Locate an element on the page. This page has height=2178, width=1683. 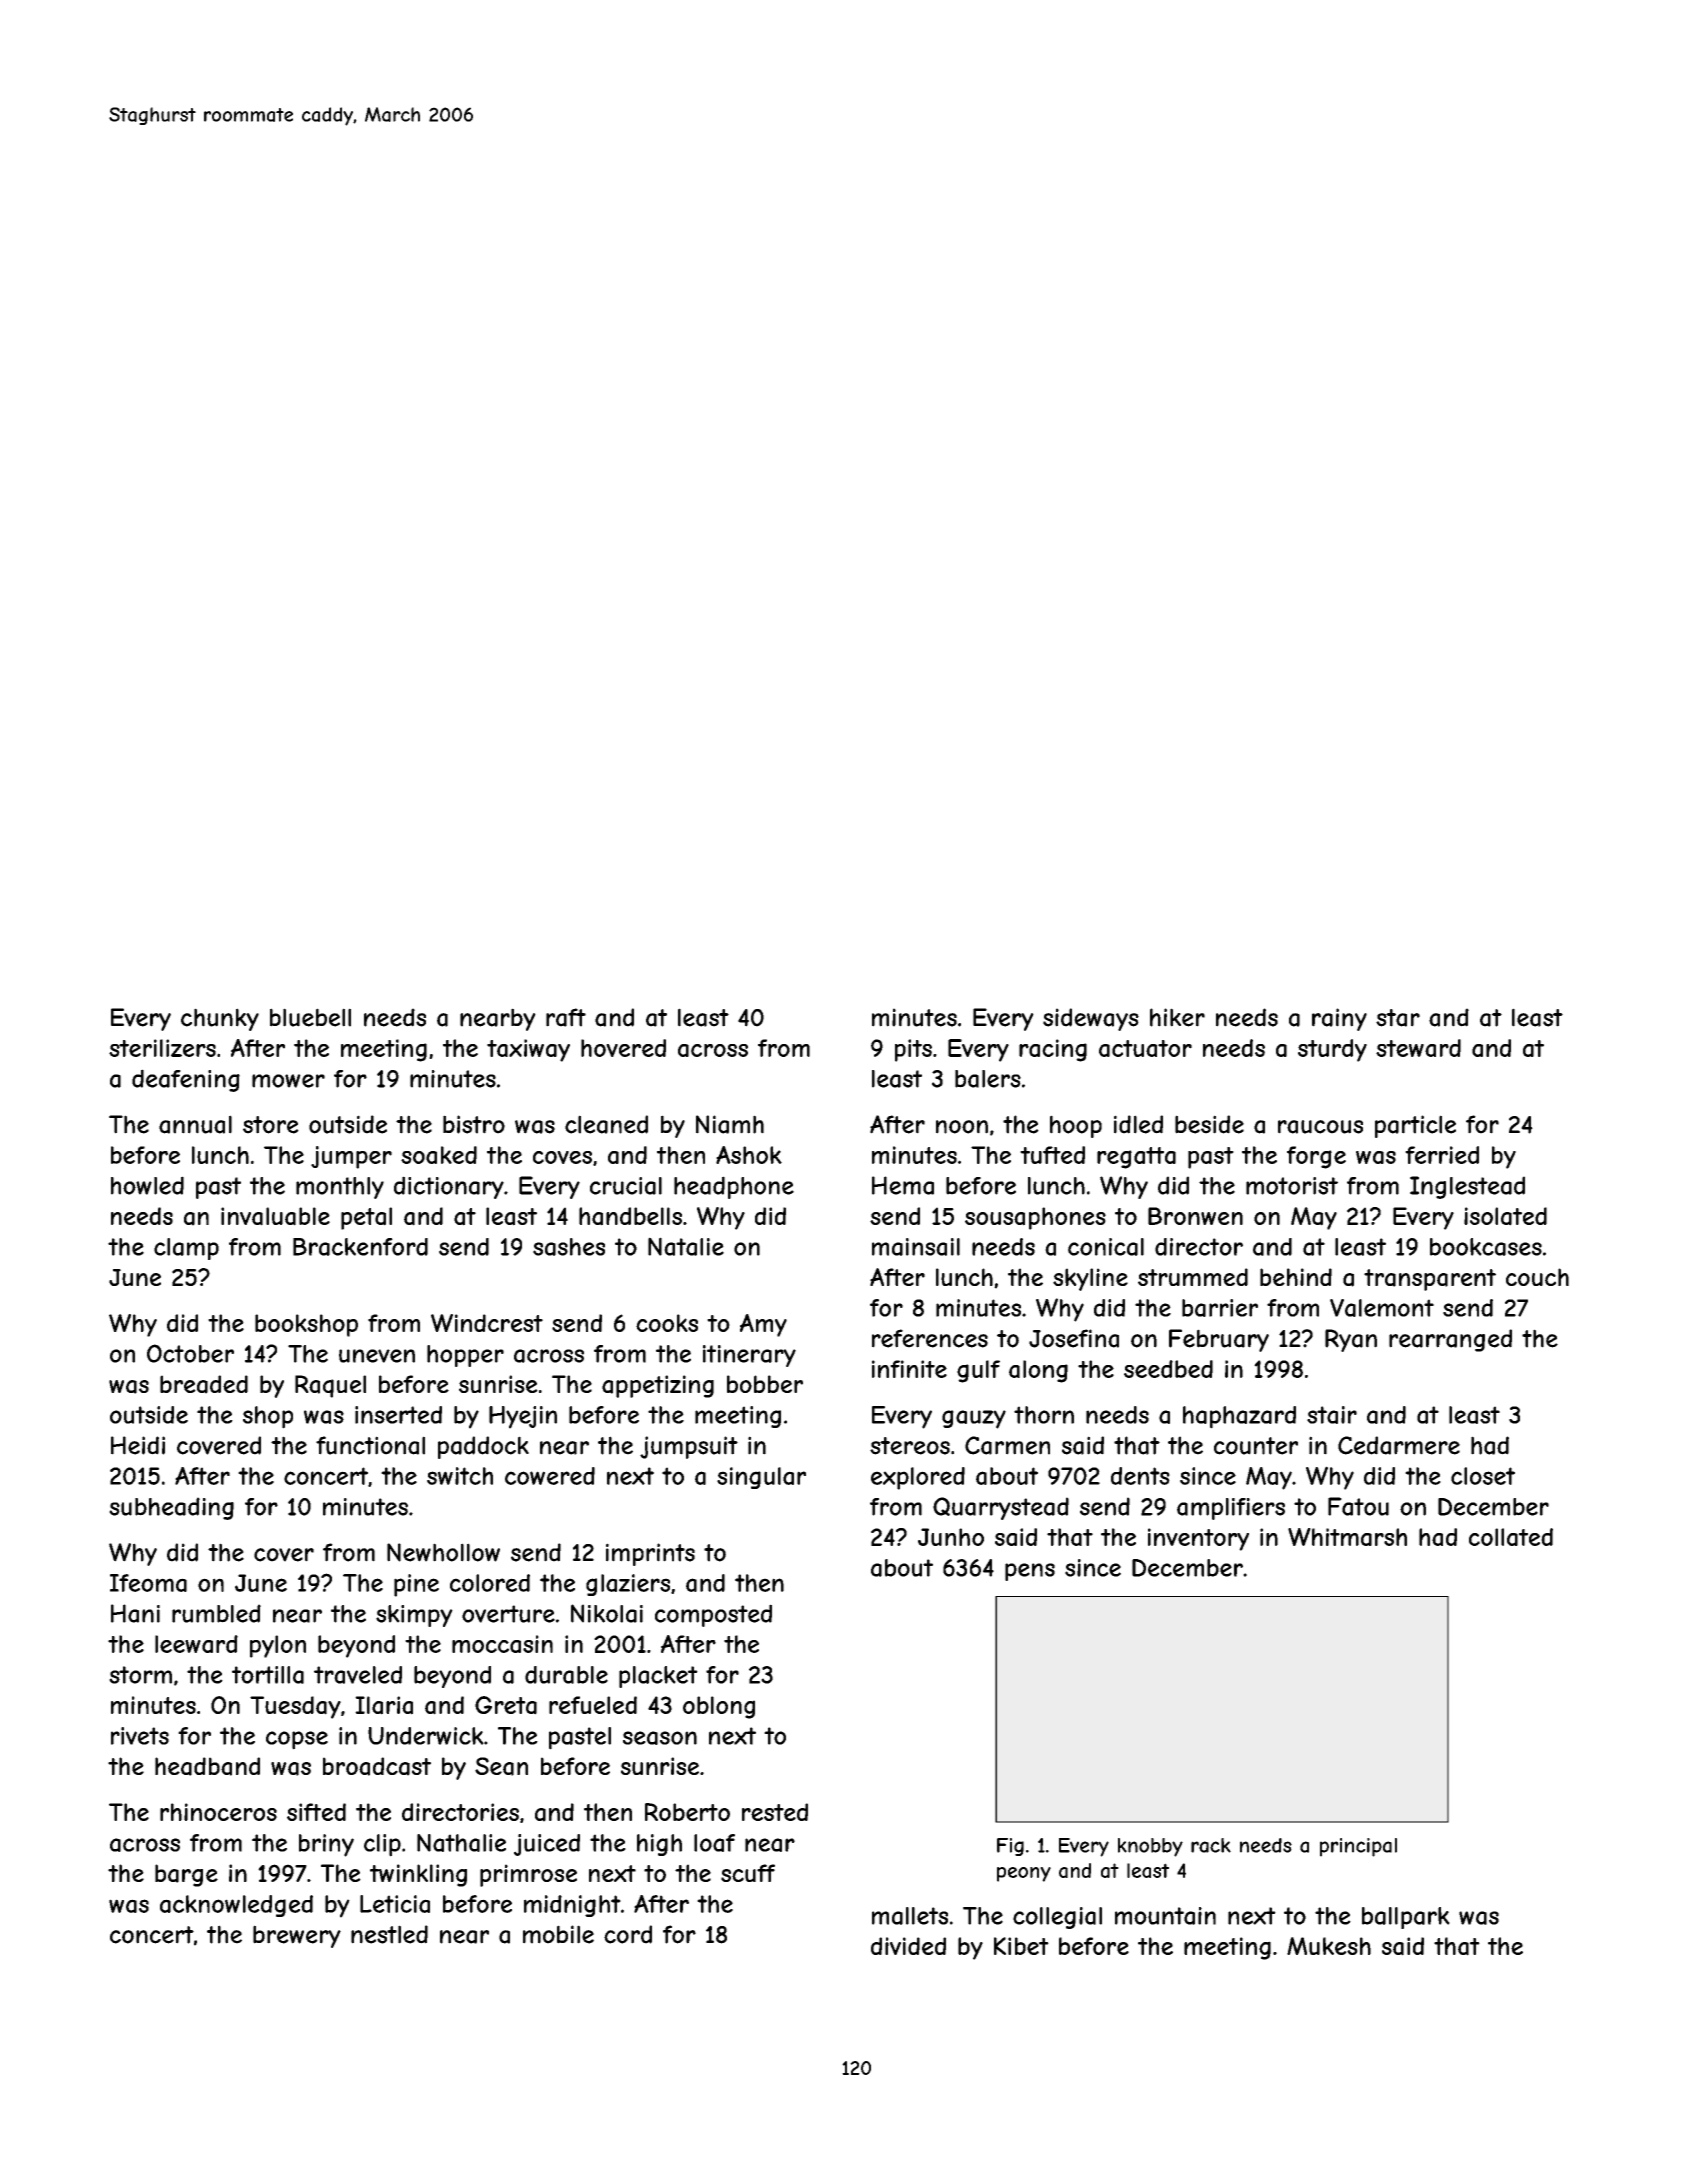
scuff is located at coordinates (748, 1873).
